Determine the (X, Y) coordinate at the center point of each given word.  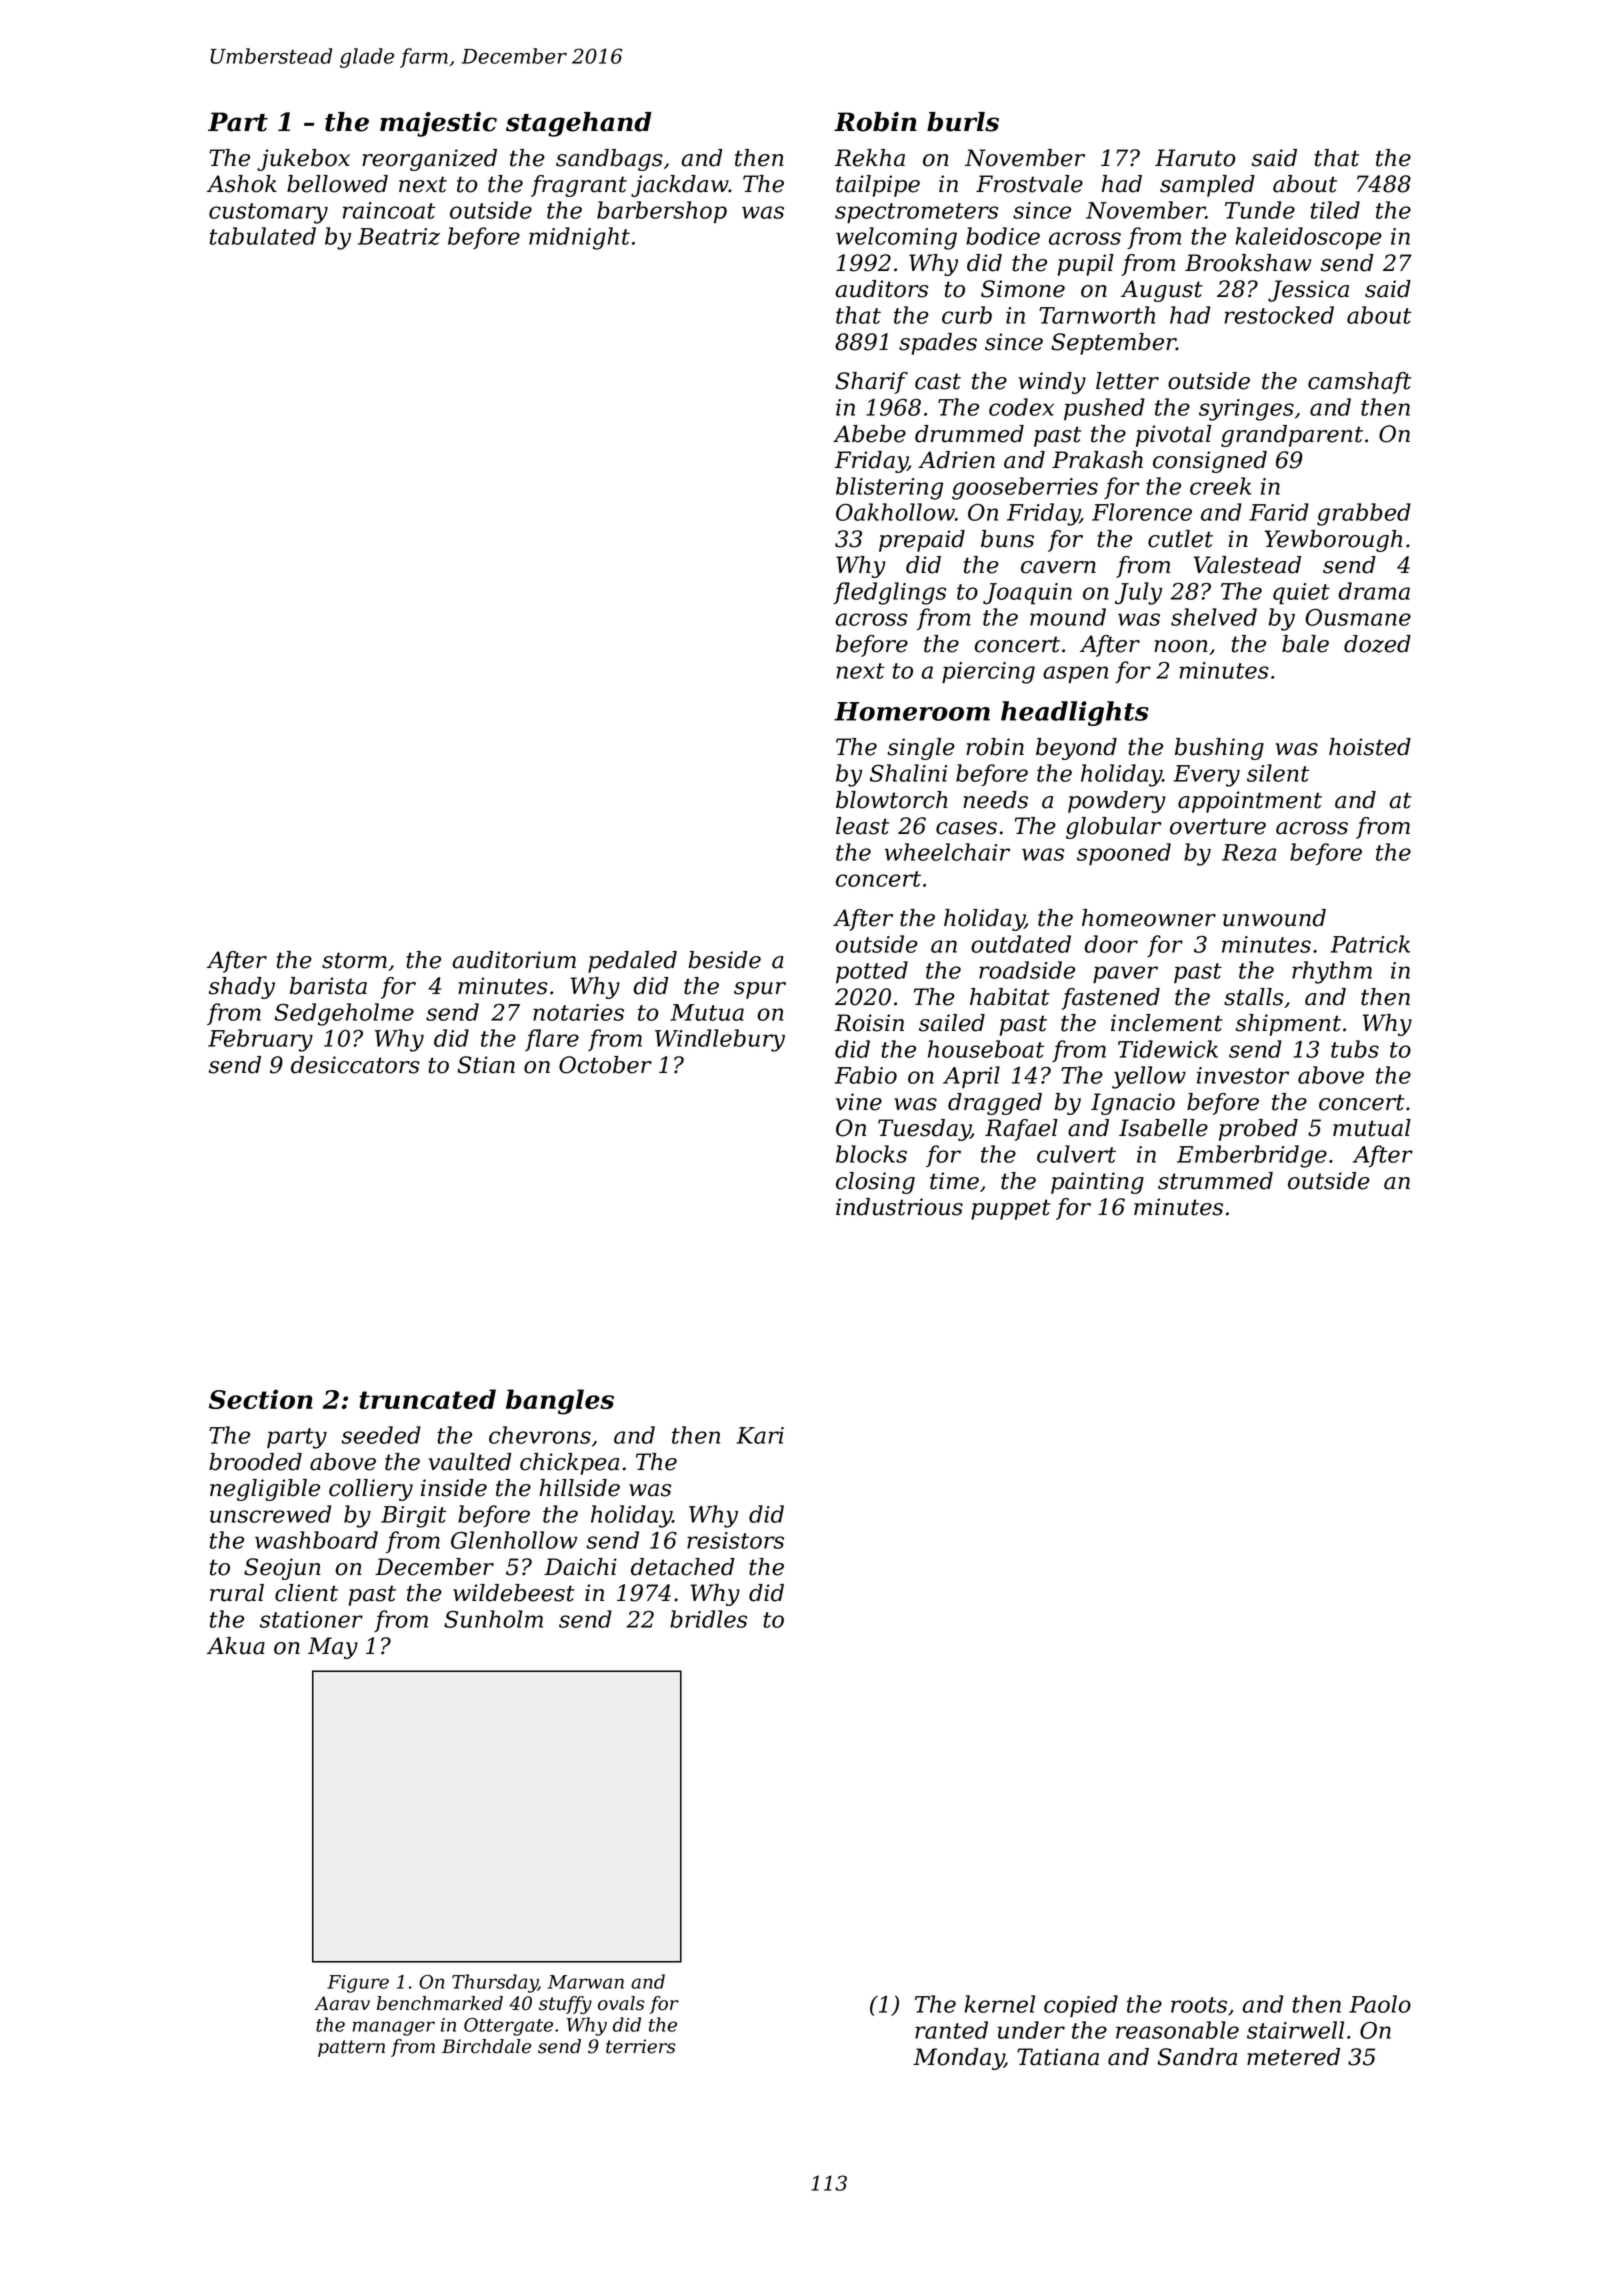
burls (963, 122)
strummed (1215, 1181)
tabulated (263, 236)
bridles (708, 1619)
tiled (1335, 210)
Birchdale (487, 2046)
